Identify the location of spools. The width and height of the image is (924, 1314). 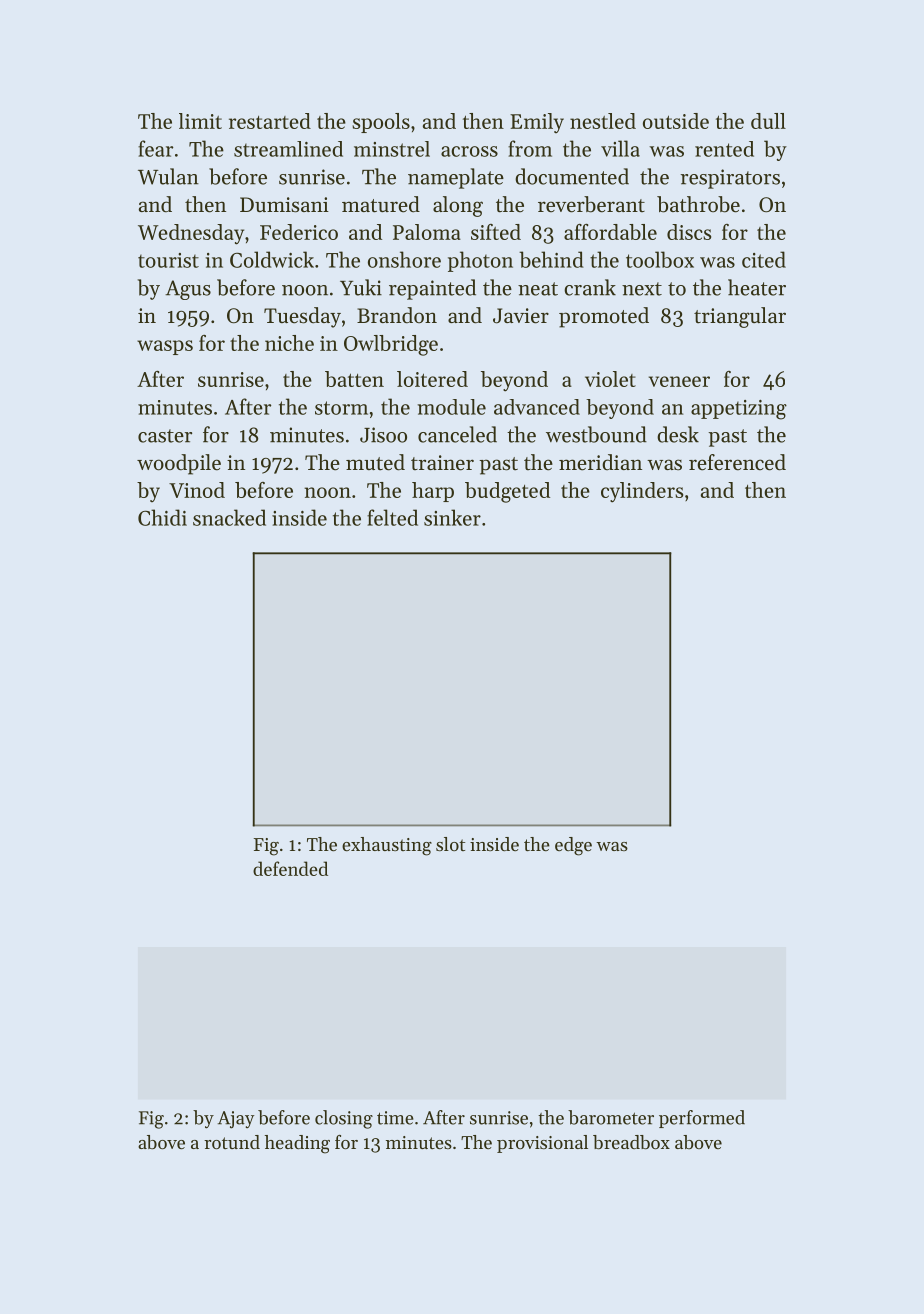
(381, 123).
